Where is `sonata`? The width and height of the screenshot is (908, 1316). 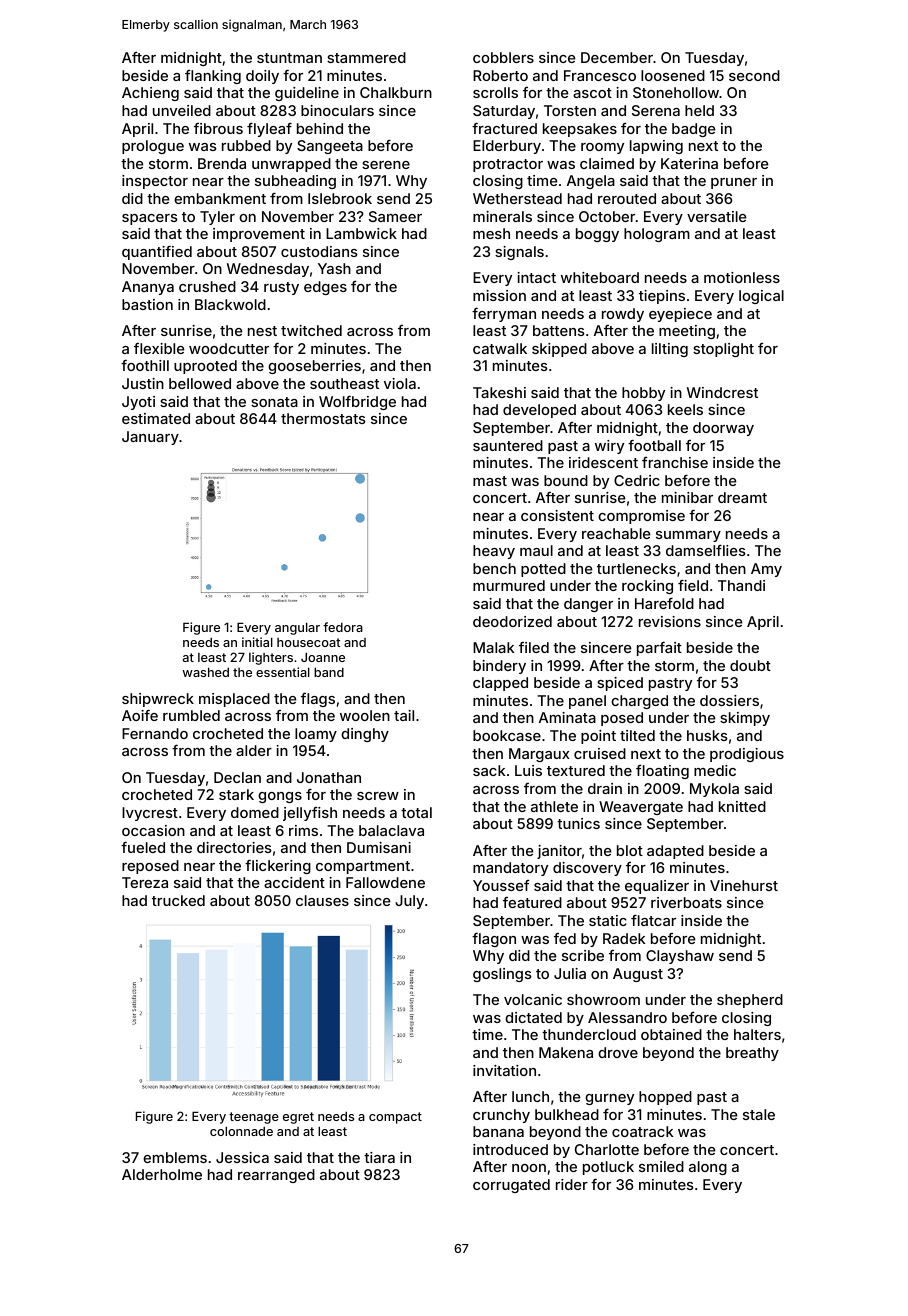 sonata is located at coordinates (274, 402).
